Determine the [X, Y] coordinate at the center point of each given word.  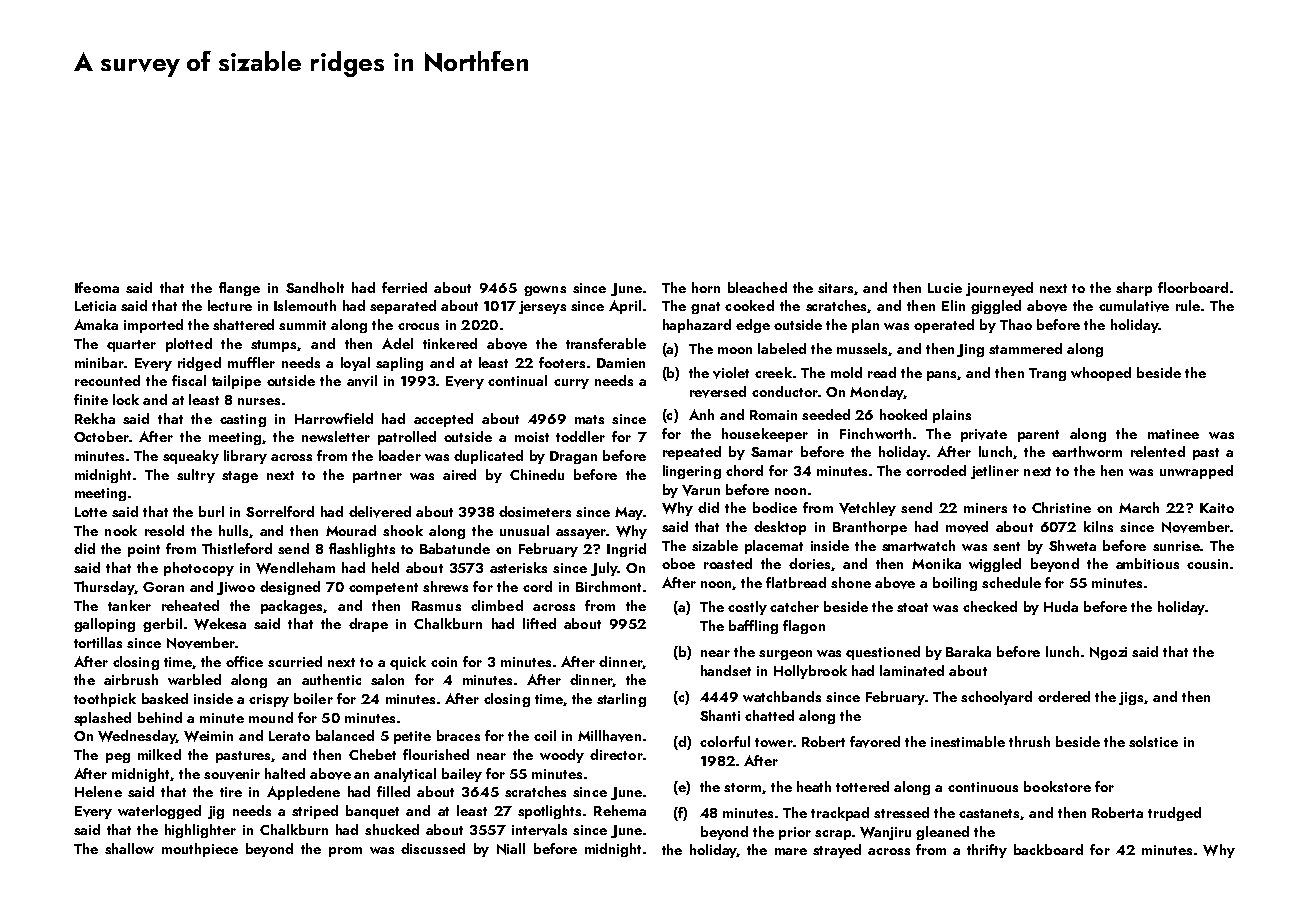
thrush [1029, 741]
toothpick [105, 700]
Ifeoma [97, 287]
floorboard [1193, 287]
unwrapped [1196, 472]
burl [211, 511]
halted [285, 773]
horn [706, 287]
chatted [769, 715]
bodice [775, 507]
